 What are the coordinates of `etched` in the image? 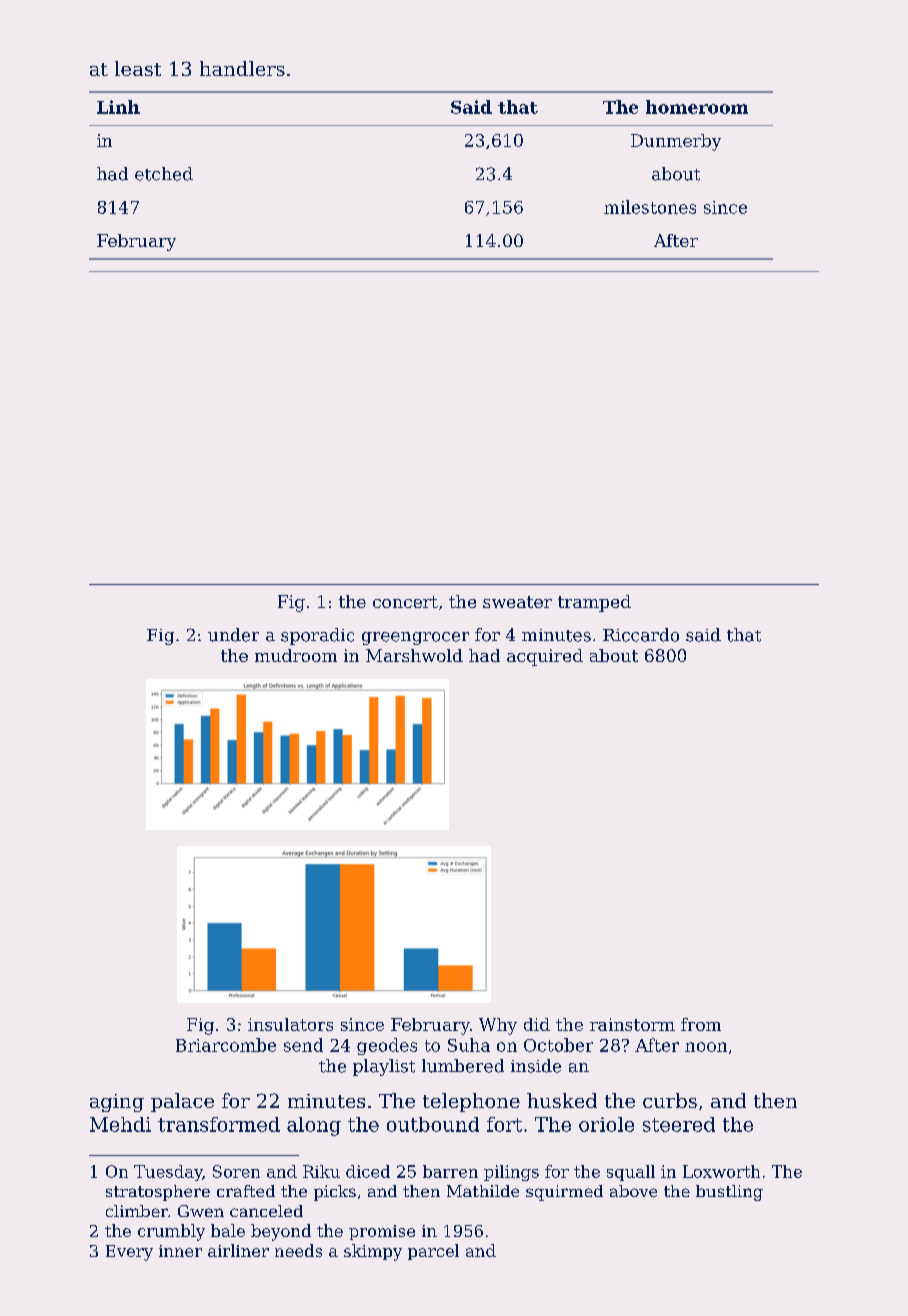 It's located at (164, 174).
